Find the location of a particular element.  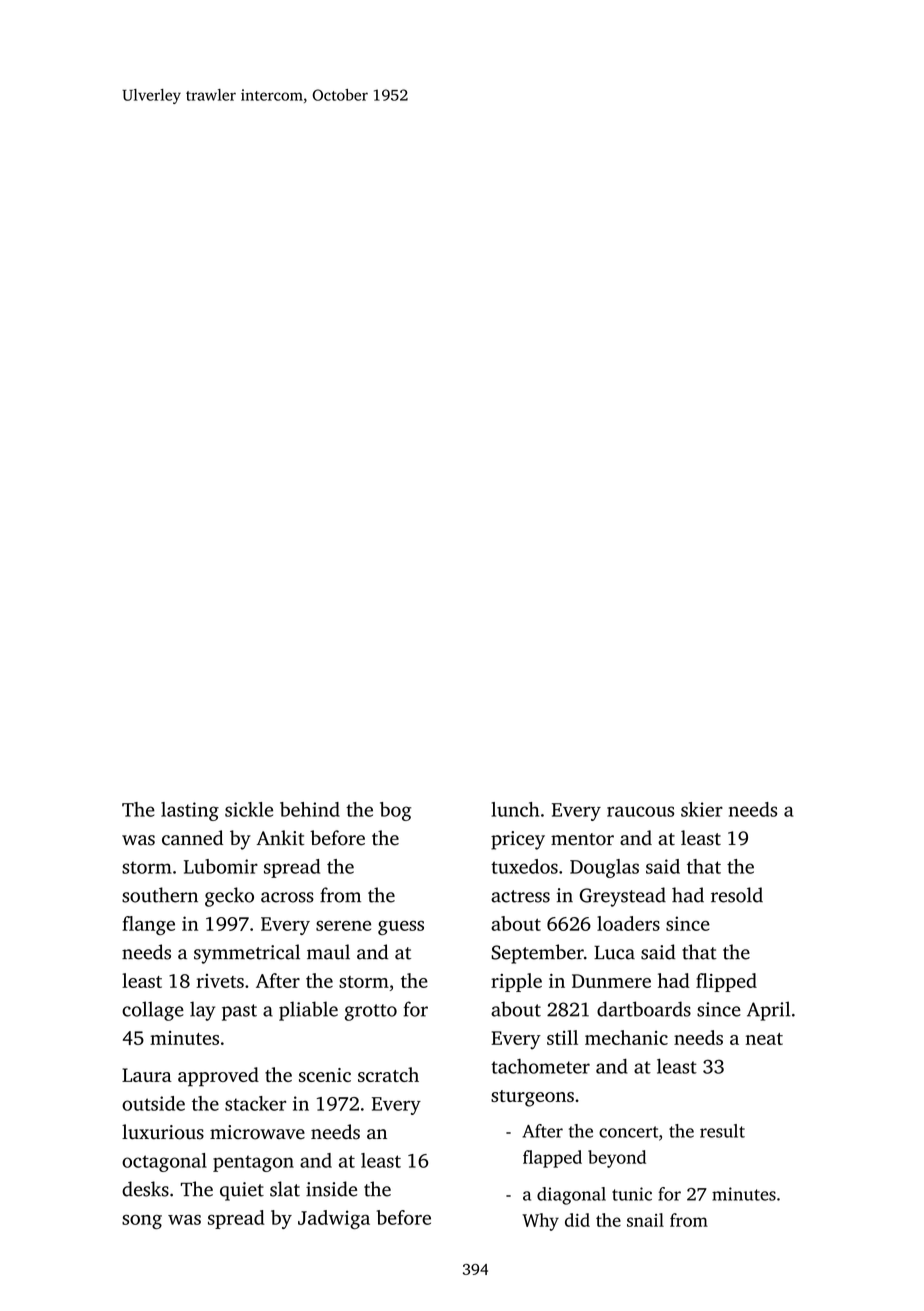

result is located at coordinates (722, 1131).
